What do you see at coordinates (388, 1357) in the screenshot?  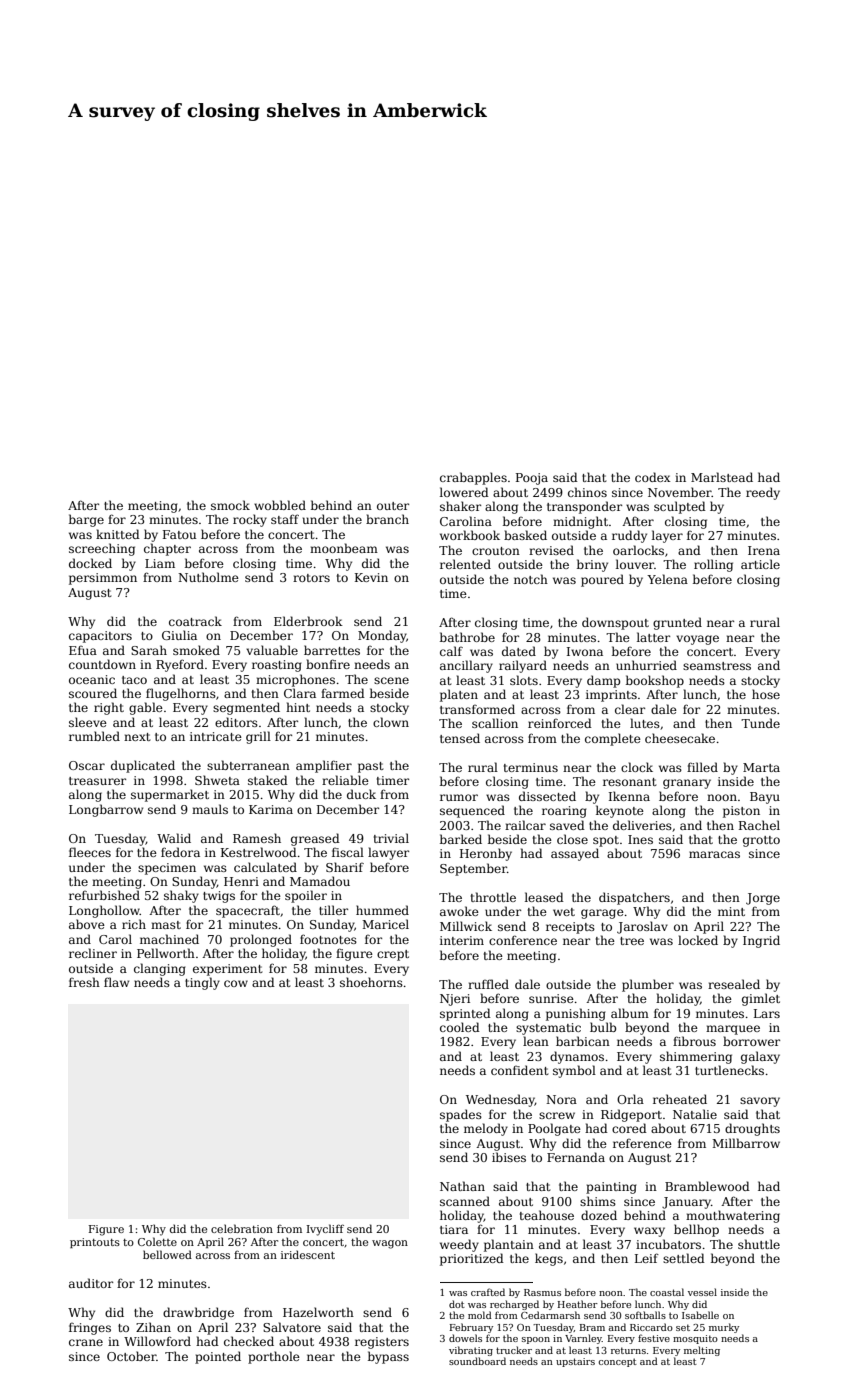 I see `bypass` at bounding box center [388, 1357].
